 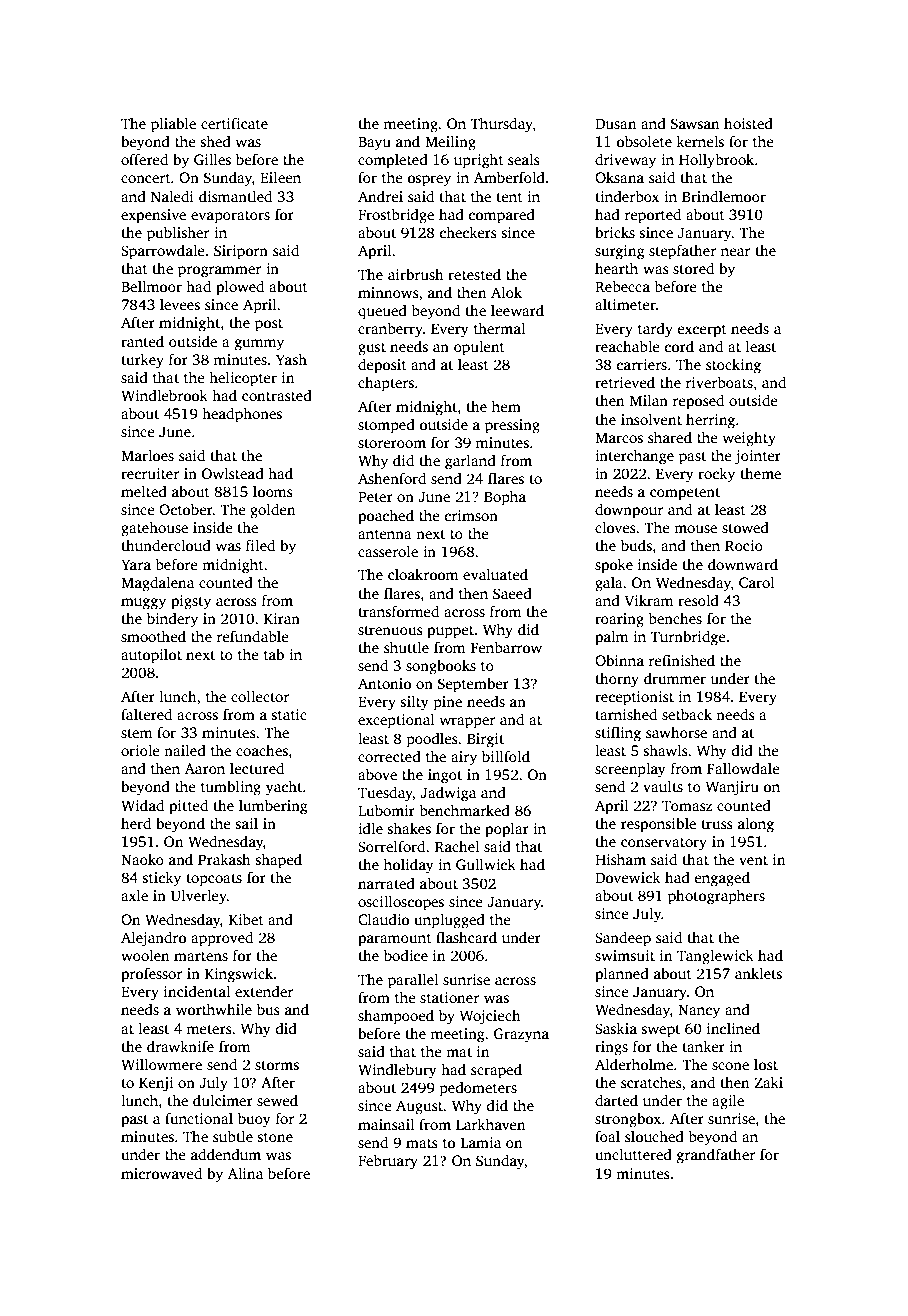 I want to click on Bayu, so click(x=374, y=143).
